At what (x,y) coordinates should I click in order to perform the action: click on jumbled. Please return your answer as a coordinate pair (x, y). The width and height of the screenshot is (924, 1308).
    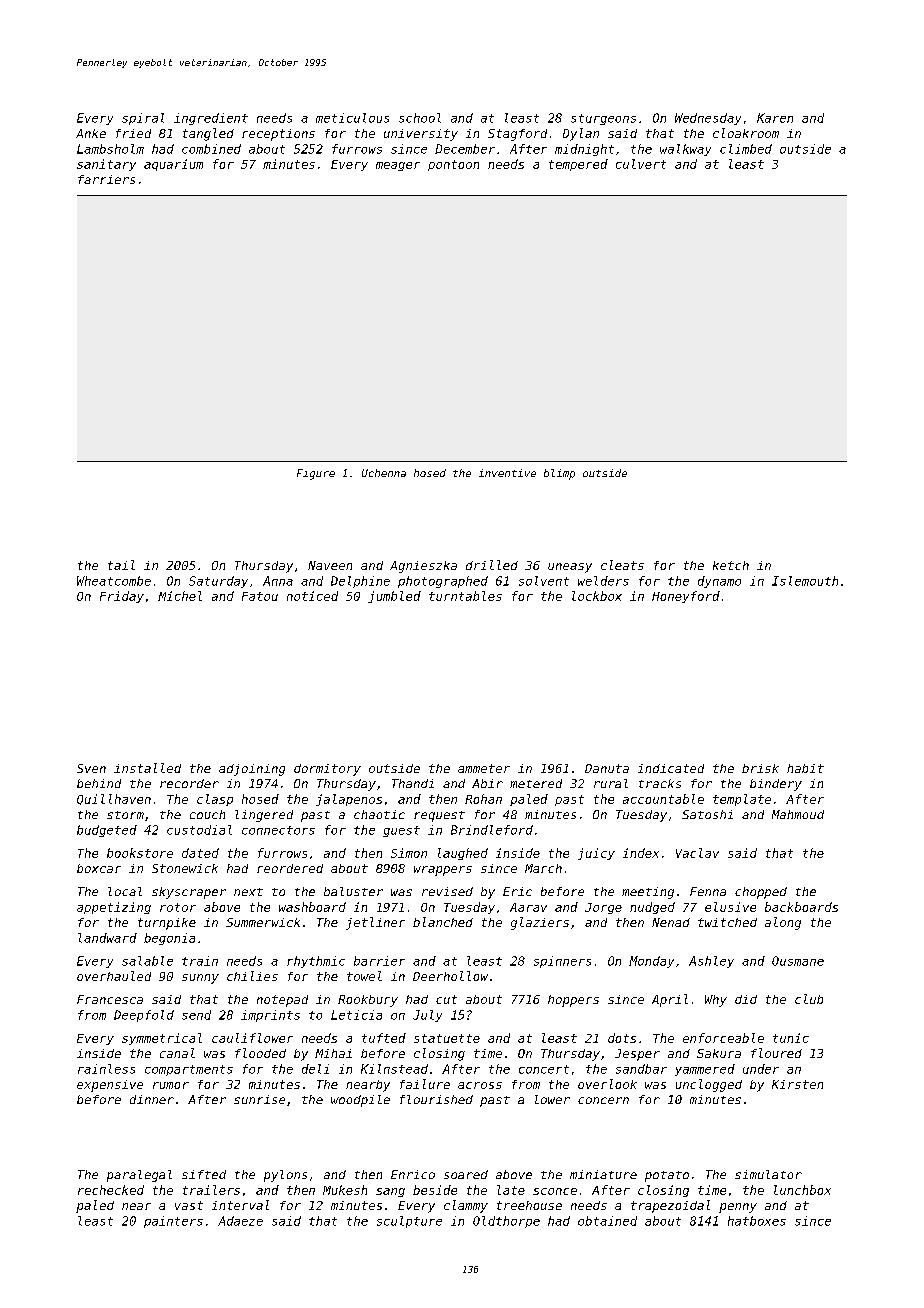
    Looking at the image, I should click on (394, 597).
